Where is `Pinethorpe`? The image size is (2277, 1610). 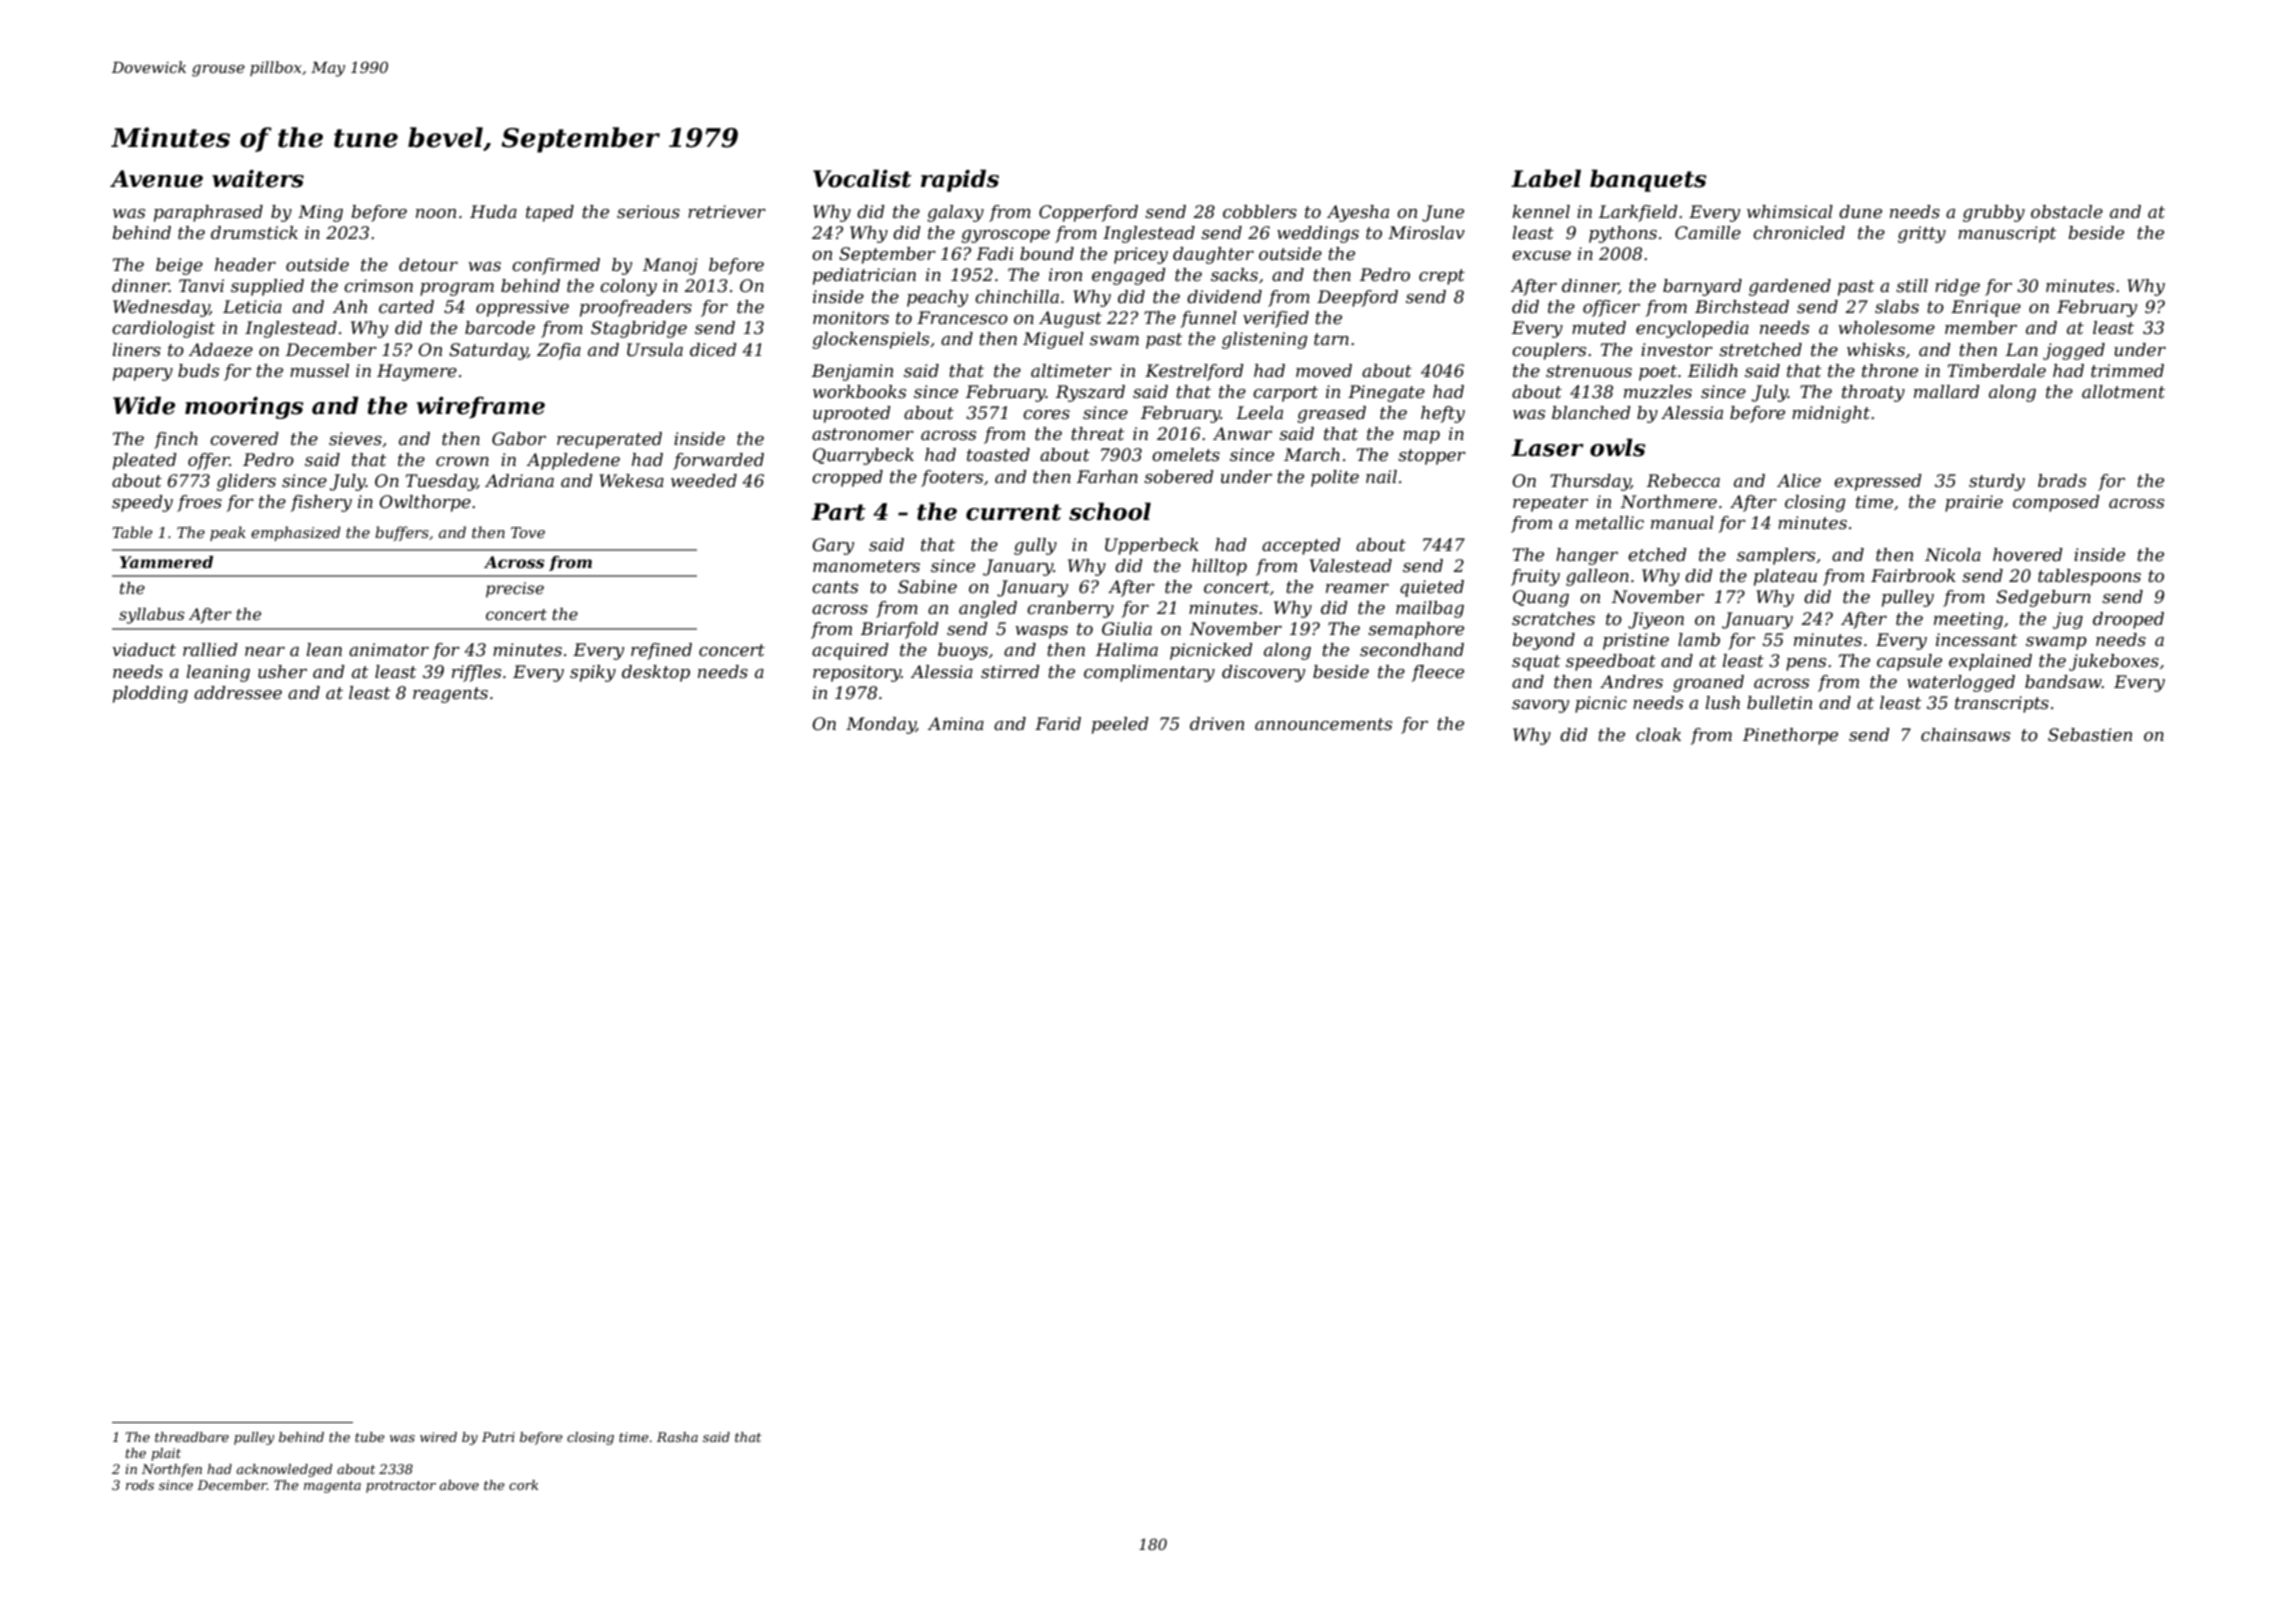 Pinethorpe is located at coordinates (1790, 736).
